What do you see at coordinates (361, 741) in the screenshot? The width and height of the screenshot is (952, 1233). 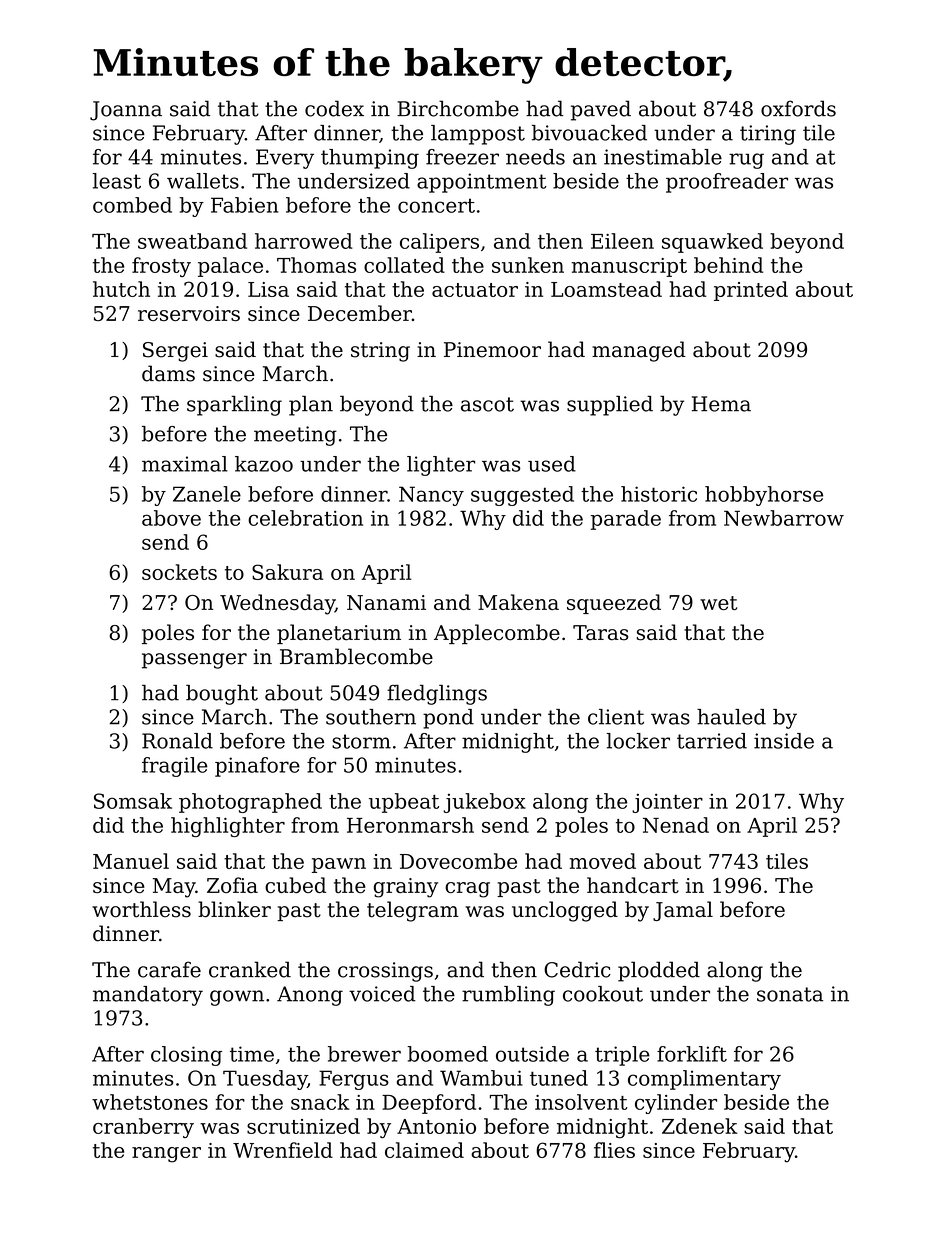 I see `storm` at bounding box center [361, 741].
